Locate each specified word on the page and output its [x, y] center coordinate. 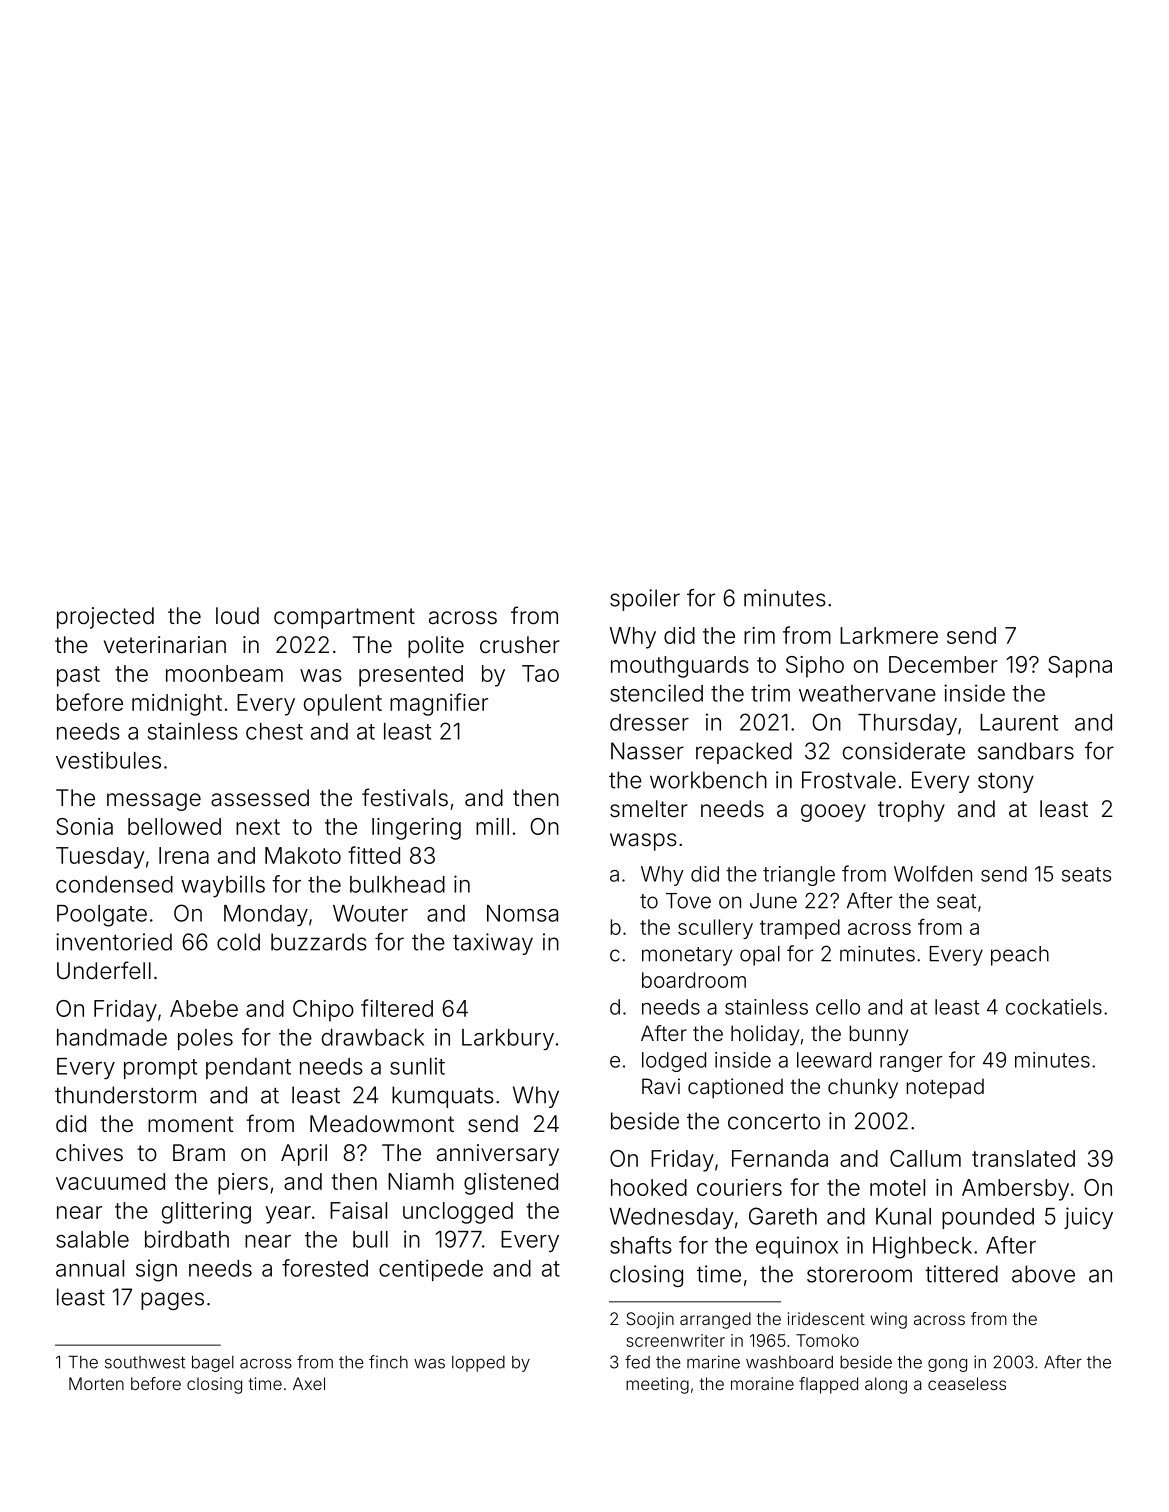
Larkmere [889, 635]
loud [237, 616]
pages [172, 1301]
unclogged [458, 1213]
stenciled [656, 693]
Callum [925, 1158]
